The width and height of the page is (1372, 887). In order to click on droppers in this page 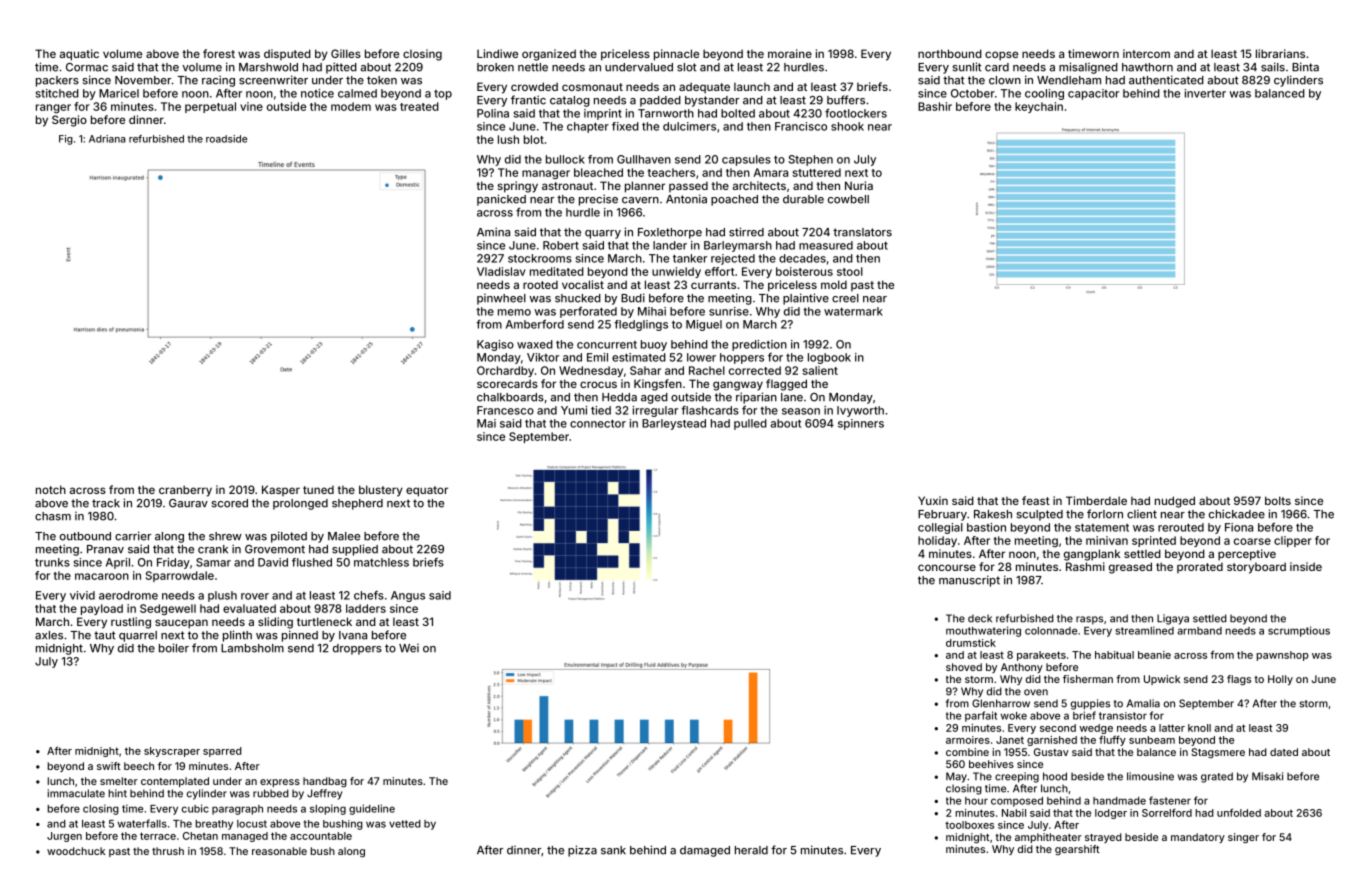, I will do `click(357, 649)`.
